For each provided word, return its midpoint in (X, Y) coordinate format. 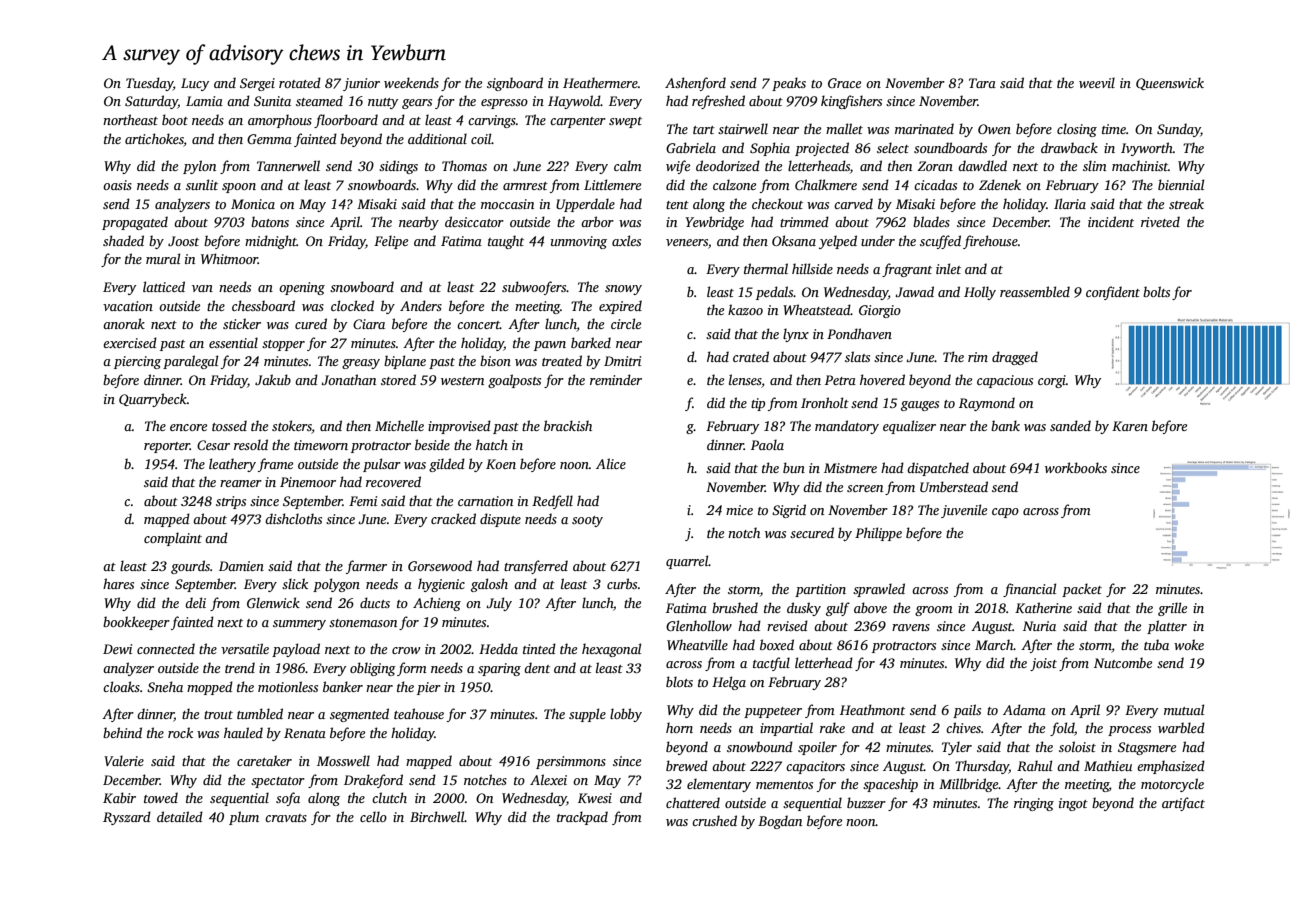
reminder (616, 379)
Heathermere (600, 82)
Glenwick (273, 602)
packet (1082, 590)
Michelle (399, 425)
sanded (1070, 425)
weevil (1097, 82)
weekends (411, 82)
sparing (499, 669)
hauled (243, 732)
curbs (622, 583)
